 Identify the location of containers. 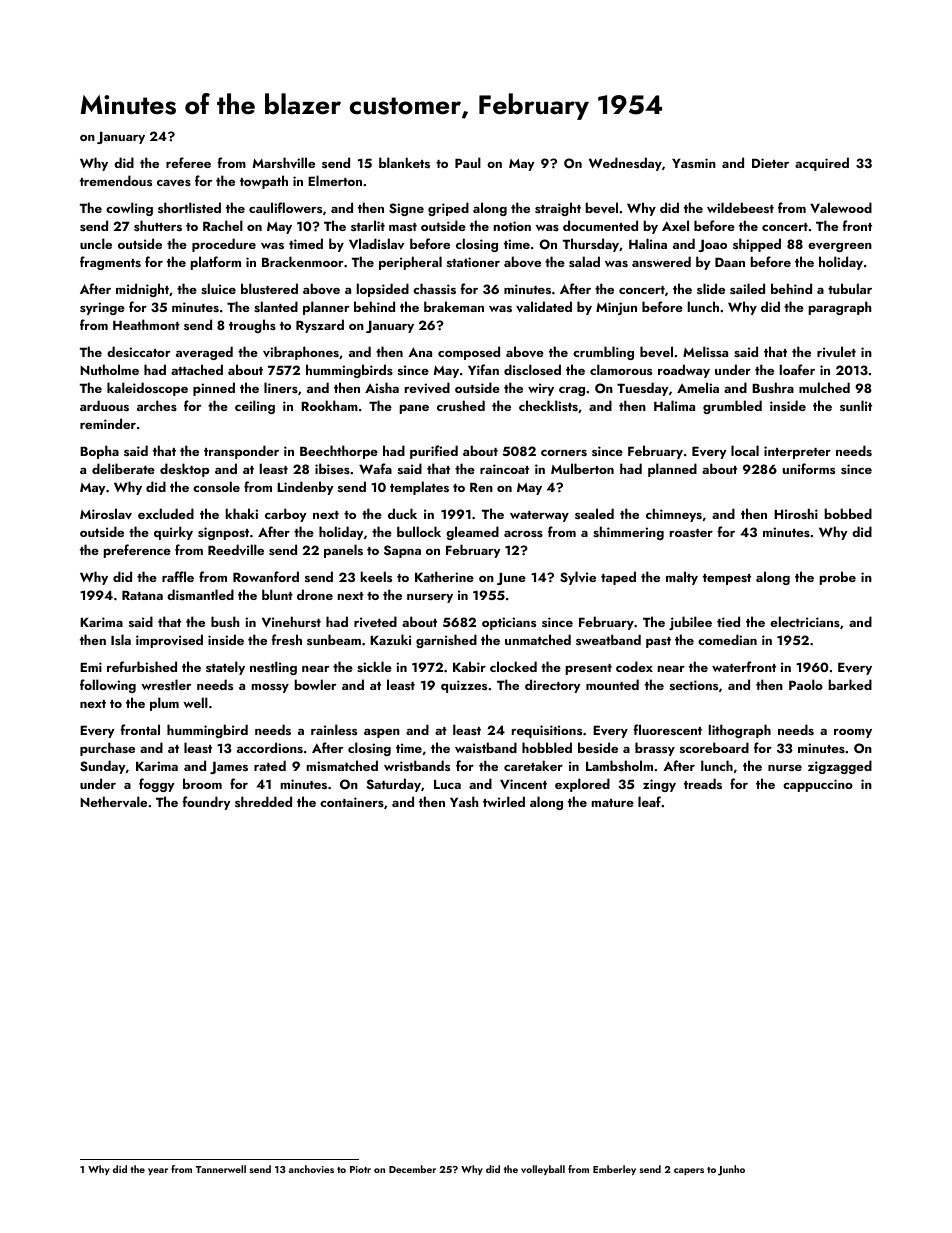
(352, 802).
